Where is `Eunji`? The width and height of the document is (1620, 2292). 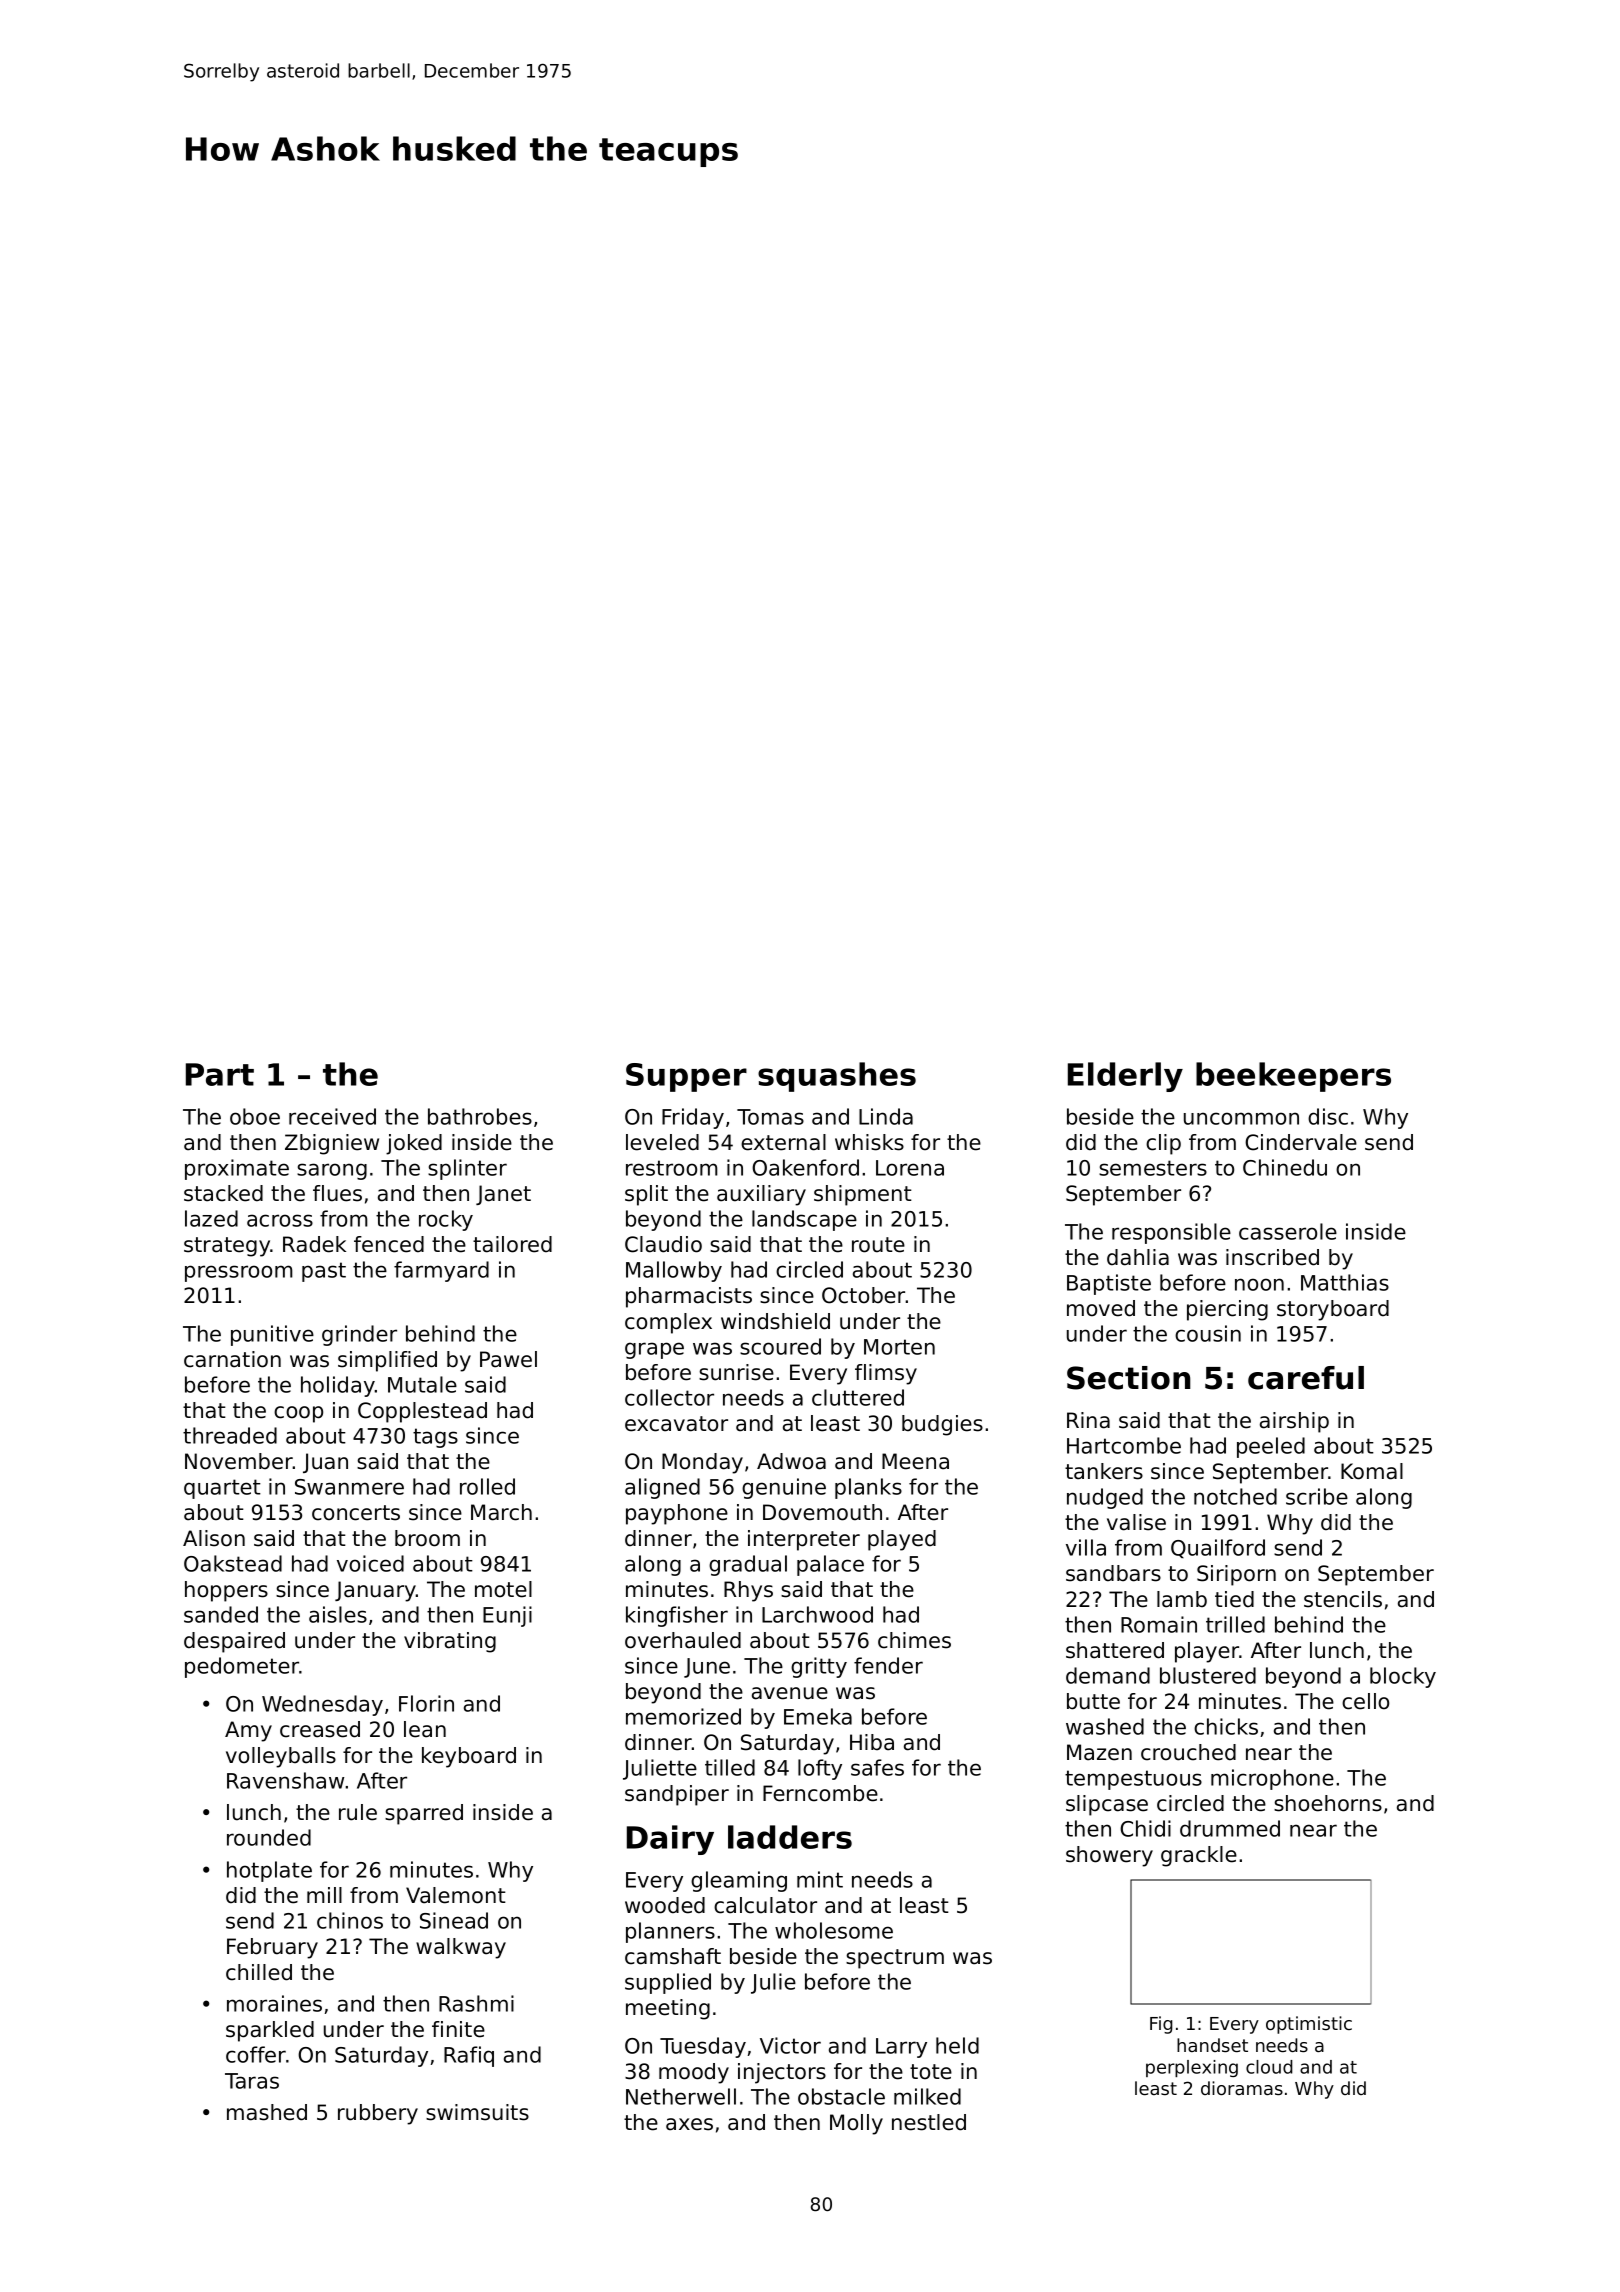
Eunji is located at coordinates (507, 1616).
